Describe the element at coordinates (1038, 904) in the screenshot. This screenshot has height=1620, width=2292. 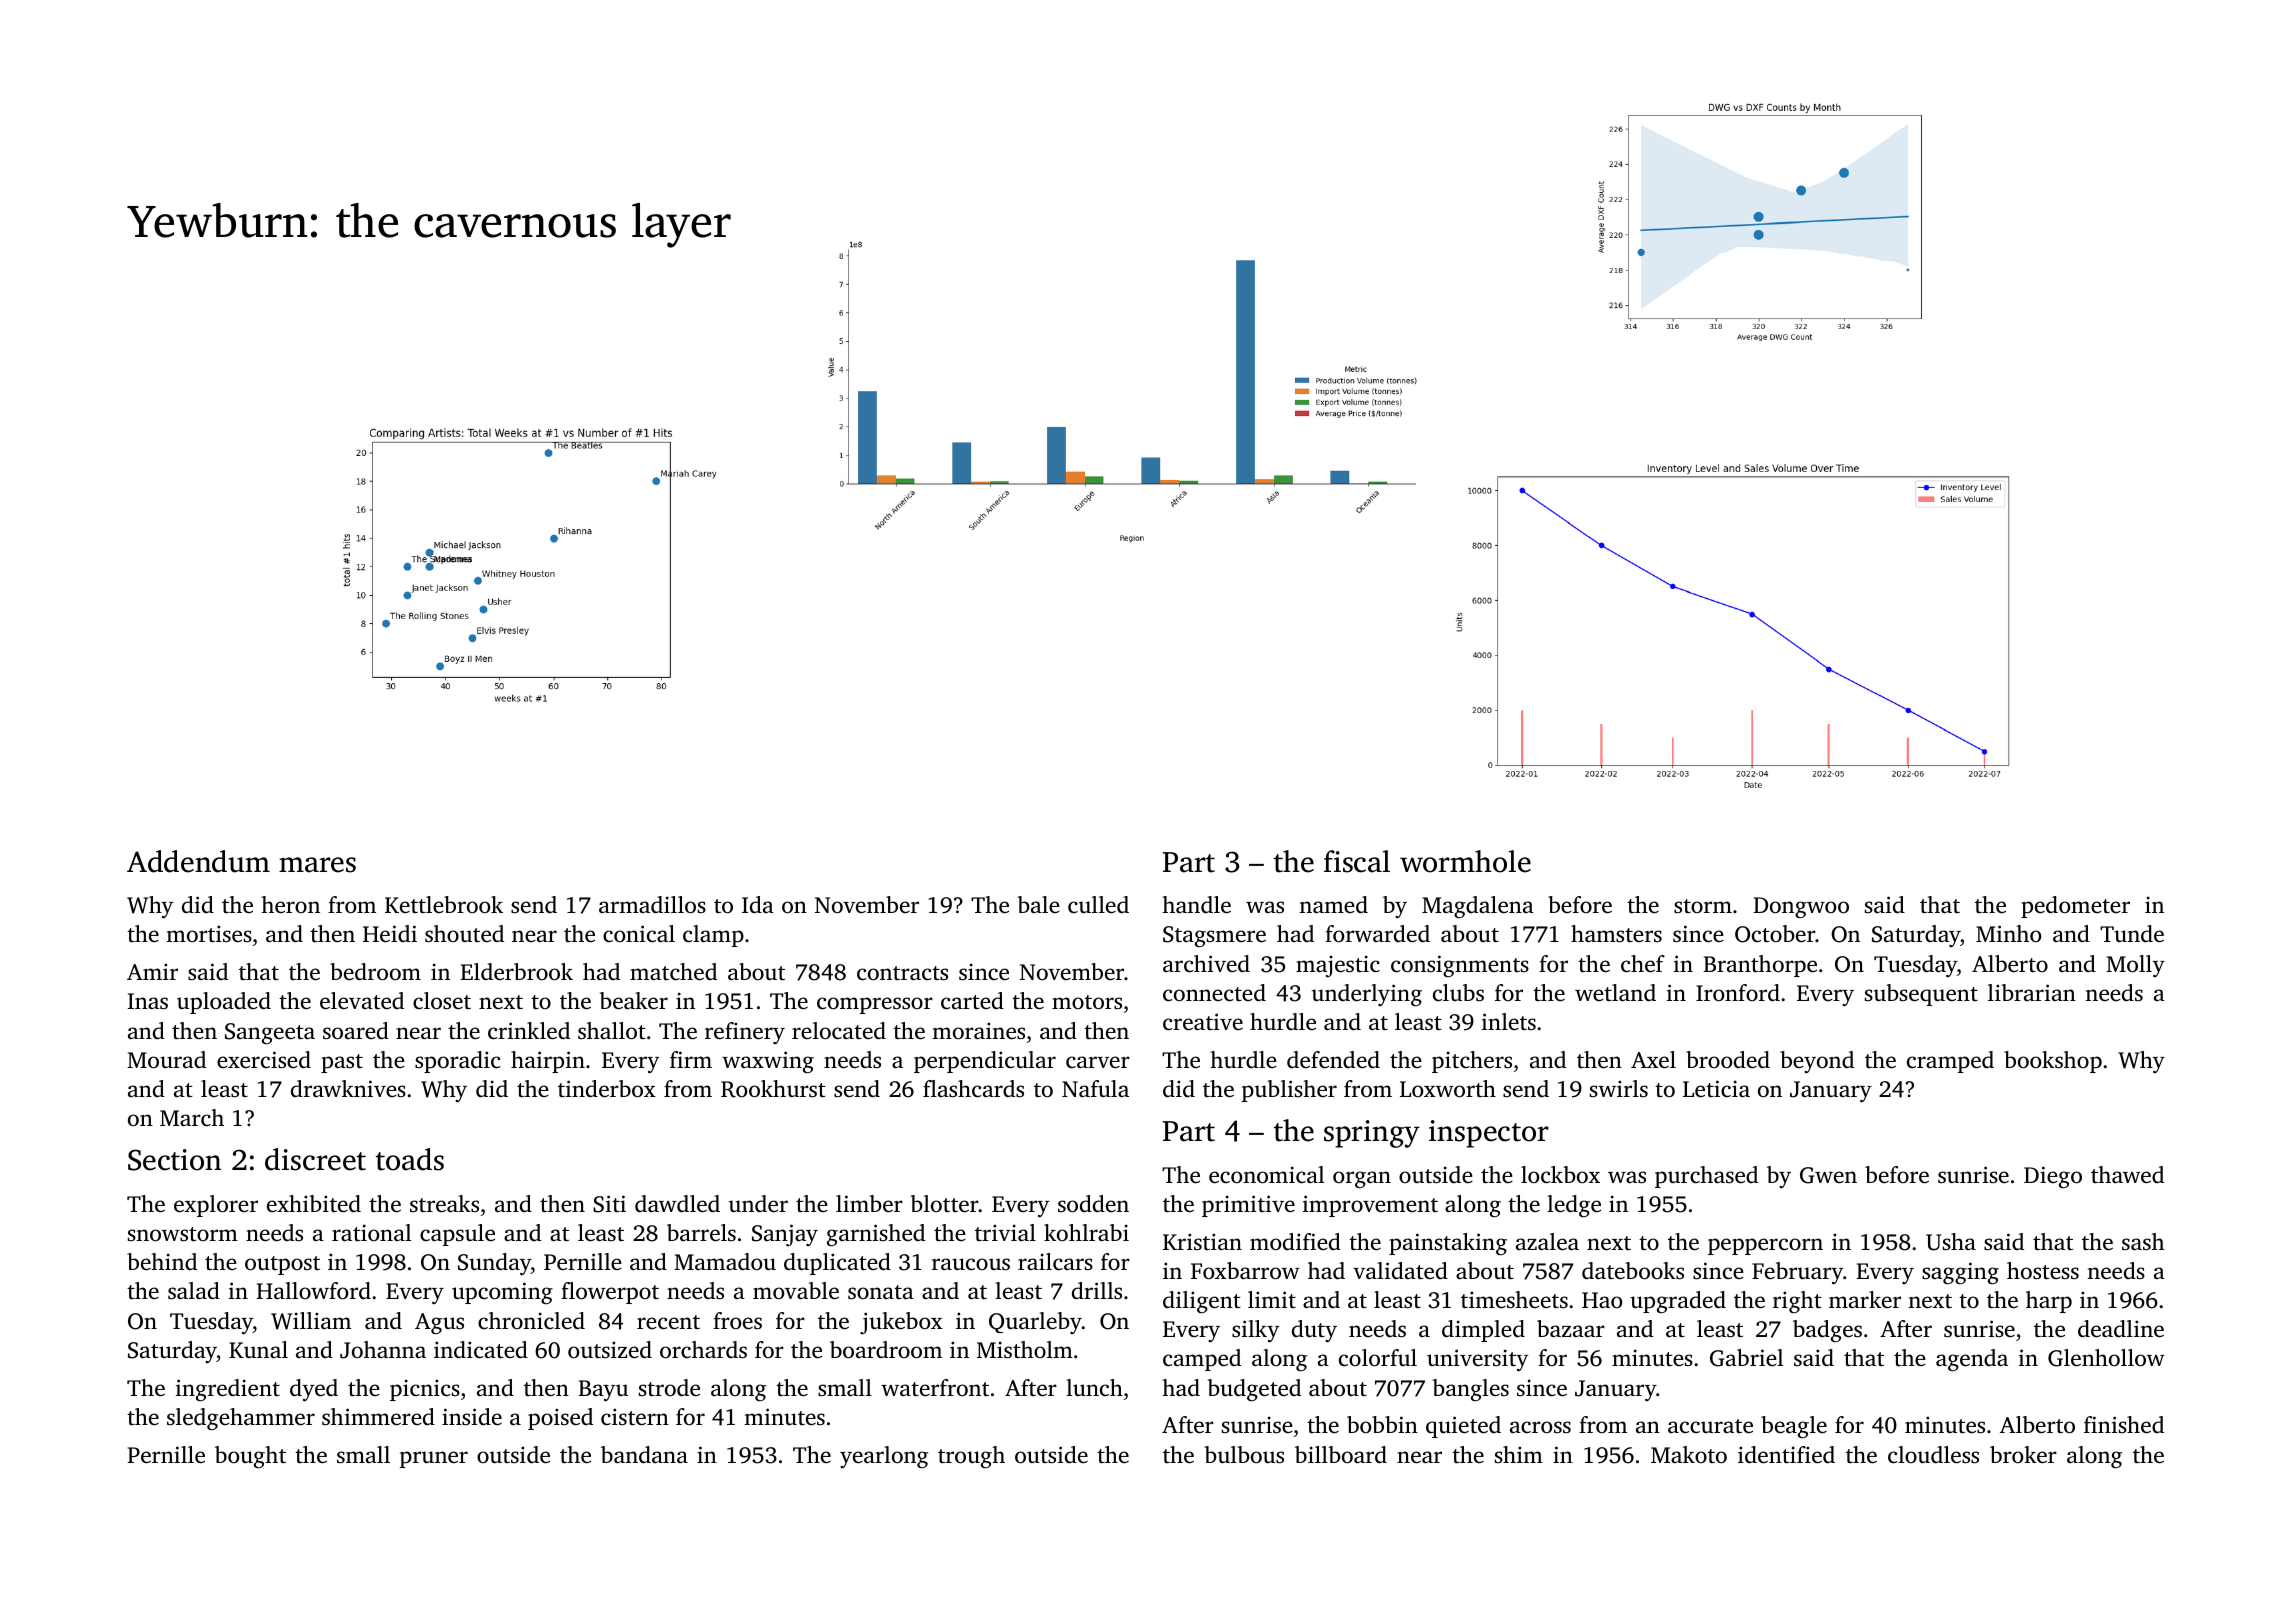
I see `bale` at that location.
